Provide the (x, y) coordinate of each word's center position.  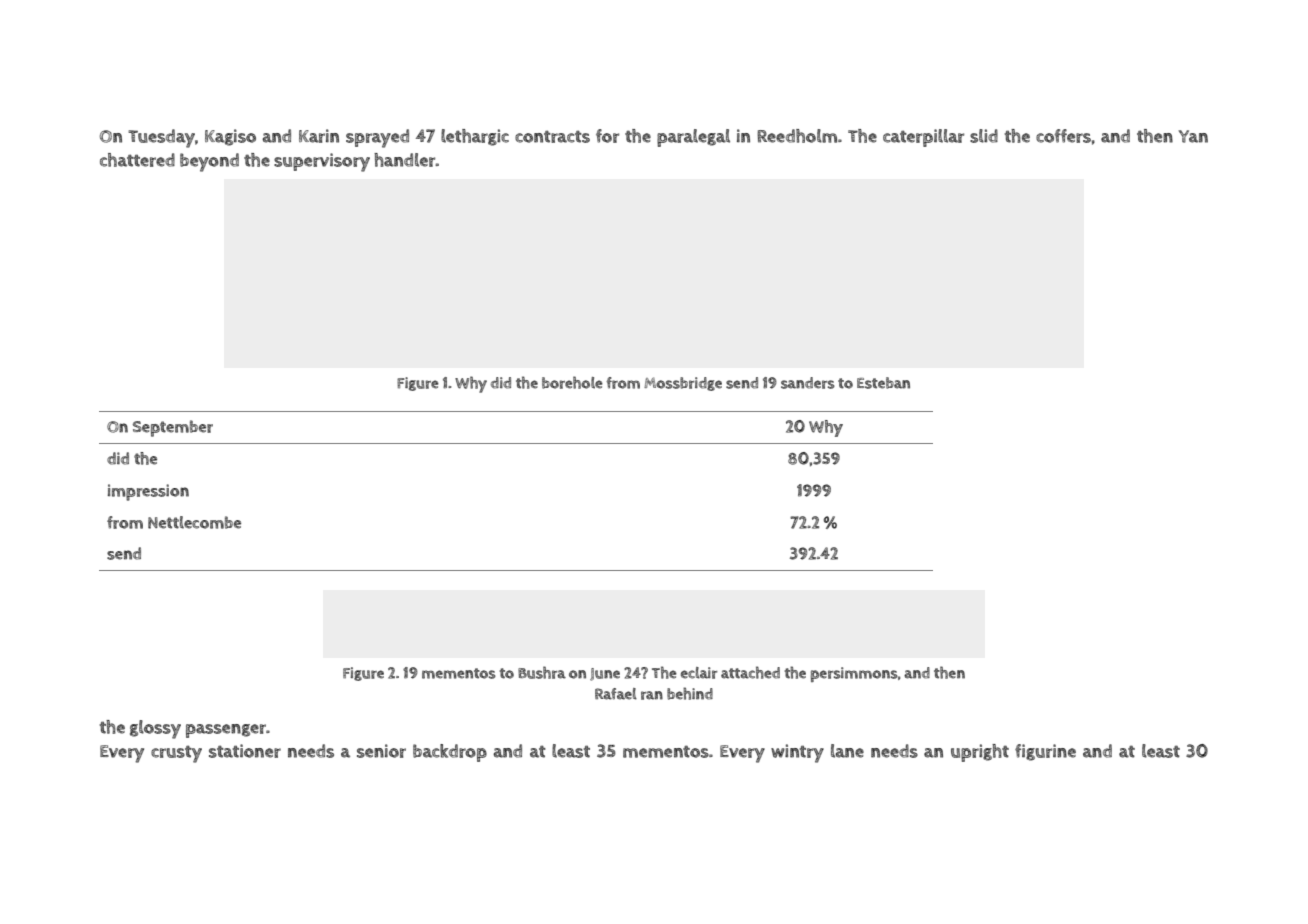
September (173, 428)
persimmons (854, 674)
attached (750, 672)
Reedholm (797, 136)
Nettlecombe (194, 522)
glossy (155, 729)
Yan (1193, 136)
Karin (319, 136)
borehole (572, 382)
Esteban (883, 383)
